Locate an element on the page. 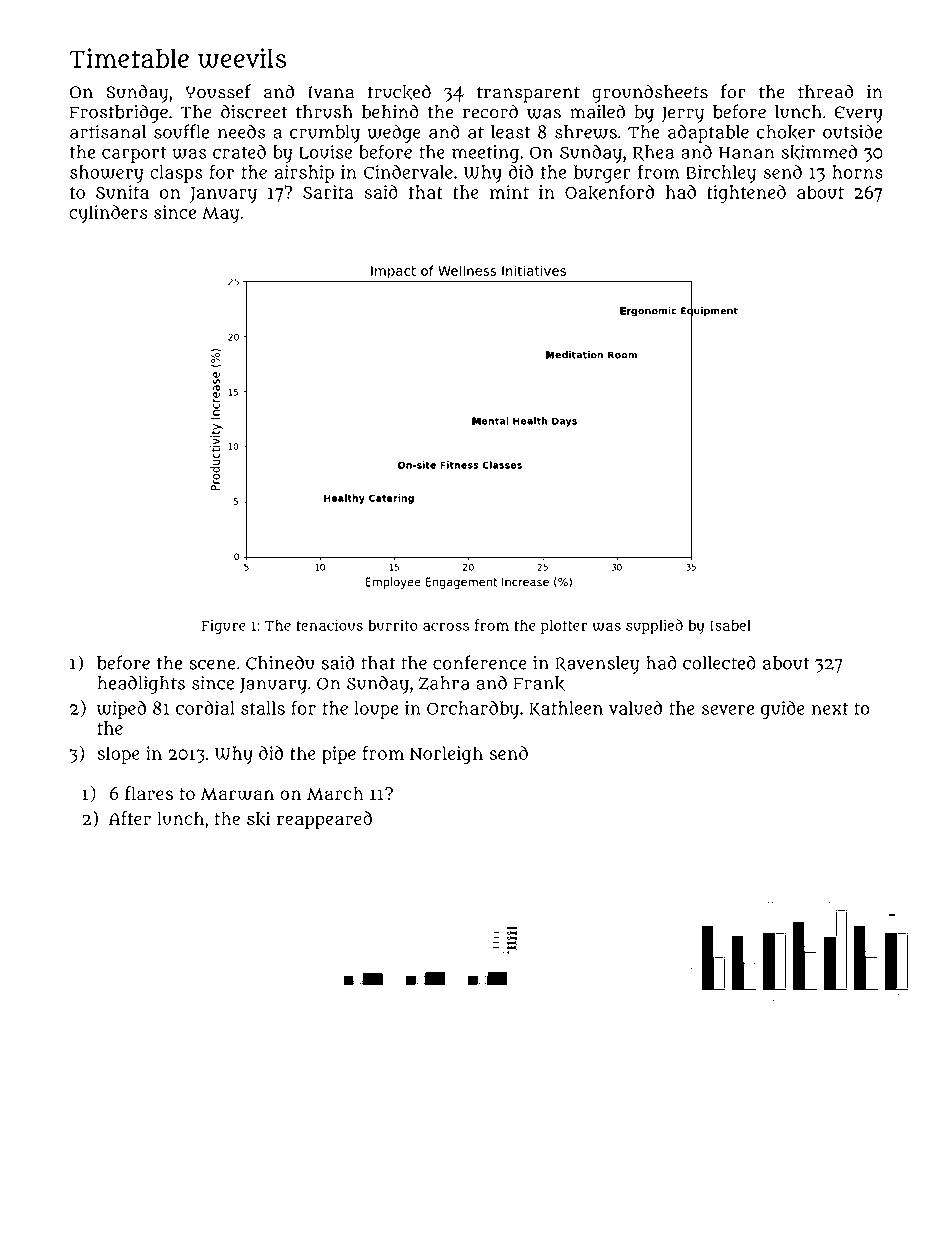 This image has height=1233, width=952. clasps is located at coordinates (176, 174).
